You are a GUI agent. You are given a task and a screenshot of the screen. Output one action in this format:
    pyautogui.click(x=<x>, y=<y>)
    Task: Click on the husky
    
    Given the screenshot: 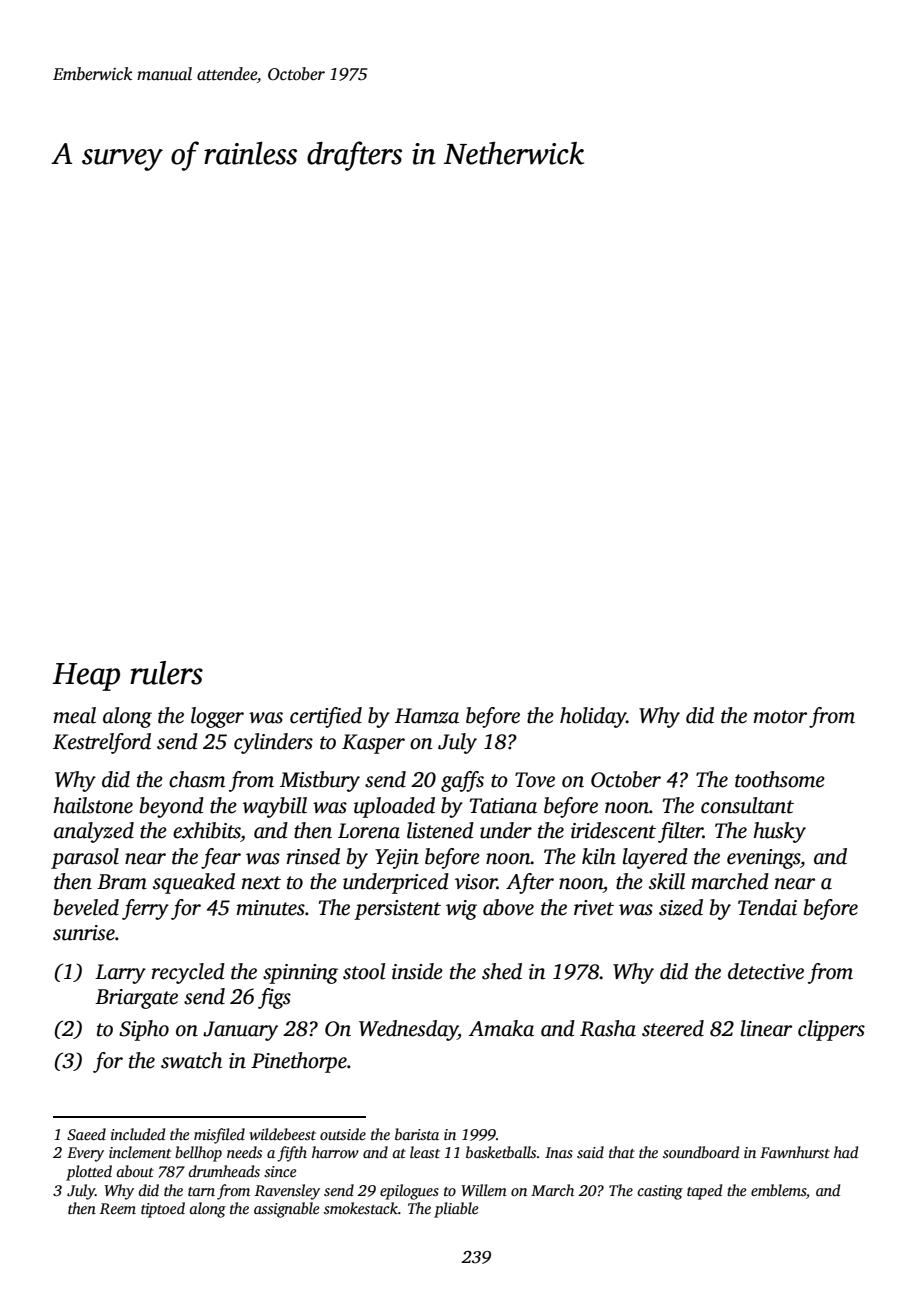 What is the action you would take?
    pyautogui.click(x=779, y=832)
